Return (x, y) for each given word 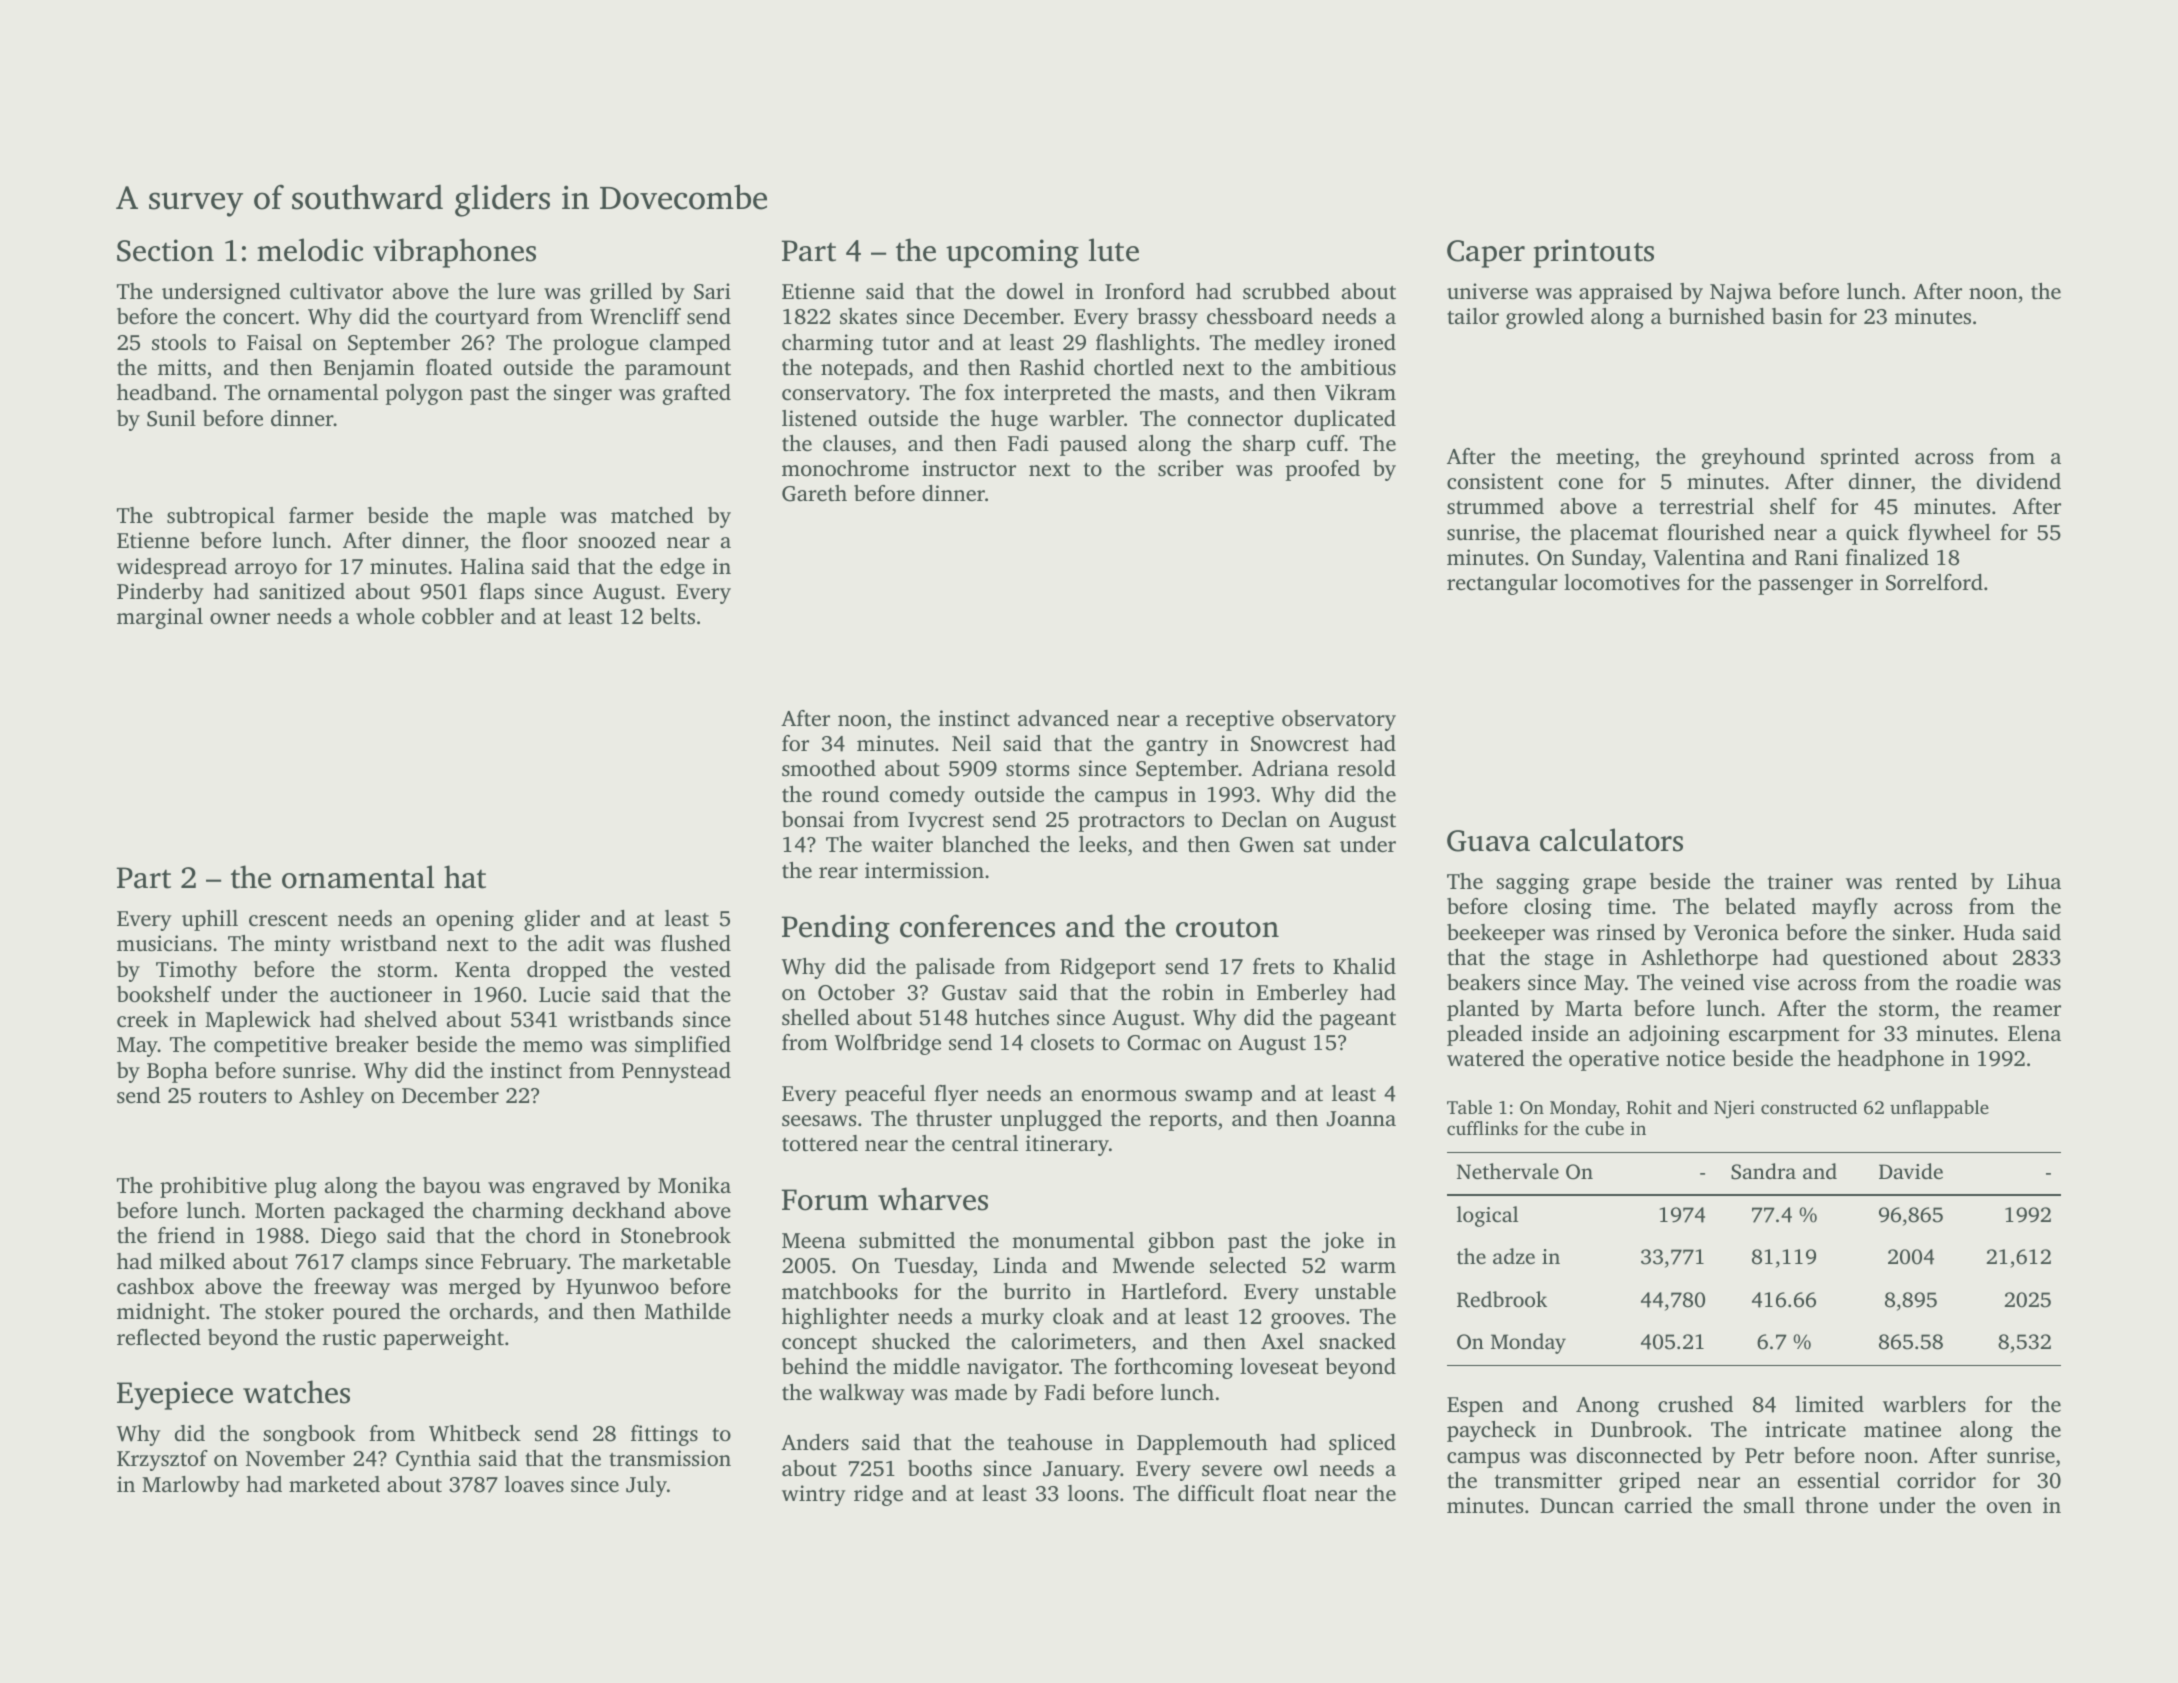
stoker (294, 1311)
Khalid (1364, 966)
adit (586, 943)
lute (1114, 250)
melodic (310, 250)
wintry (814, 1495)
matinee (1902, 1429)
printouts (1594, 253)
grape (1609, 886)
